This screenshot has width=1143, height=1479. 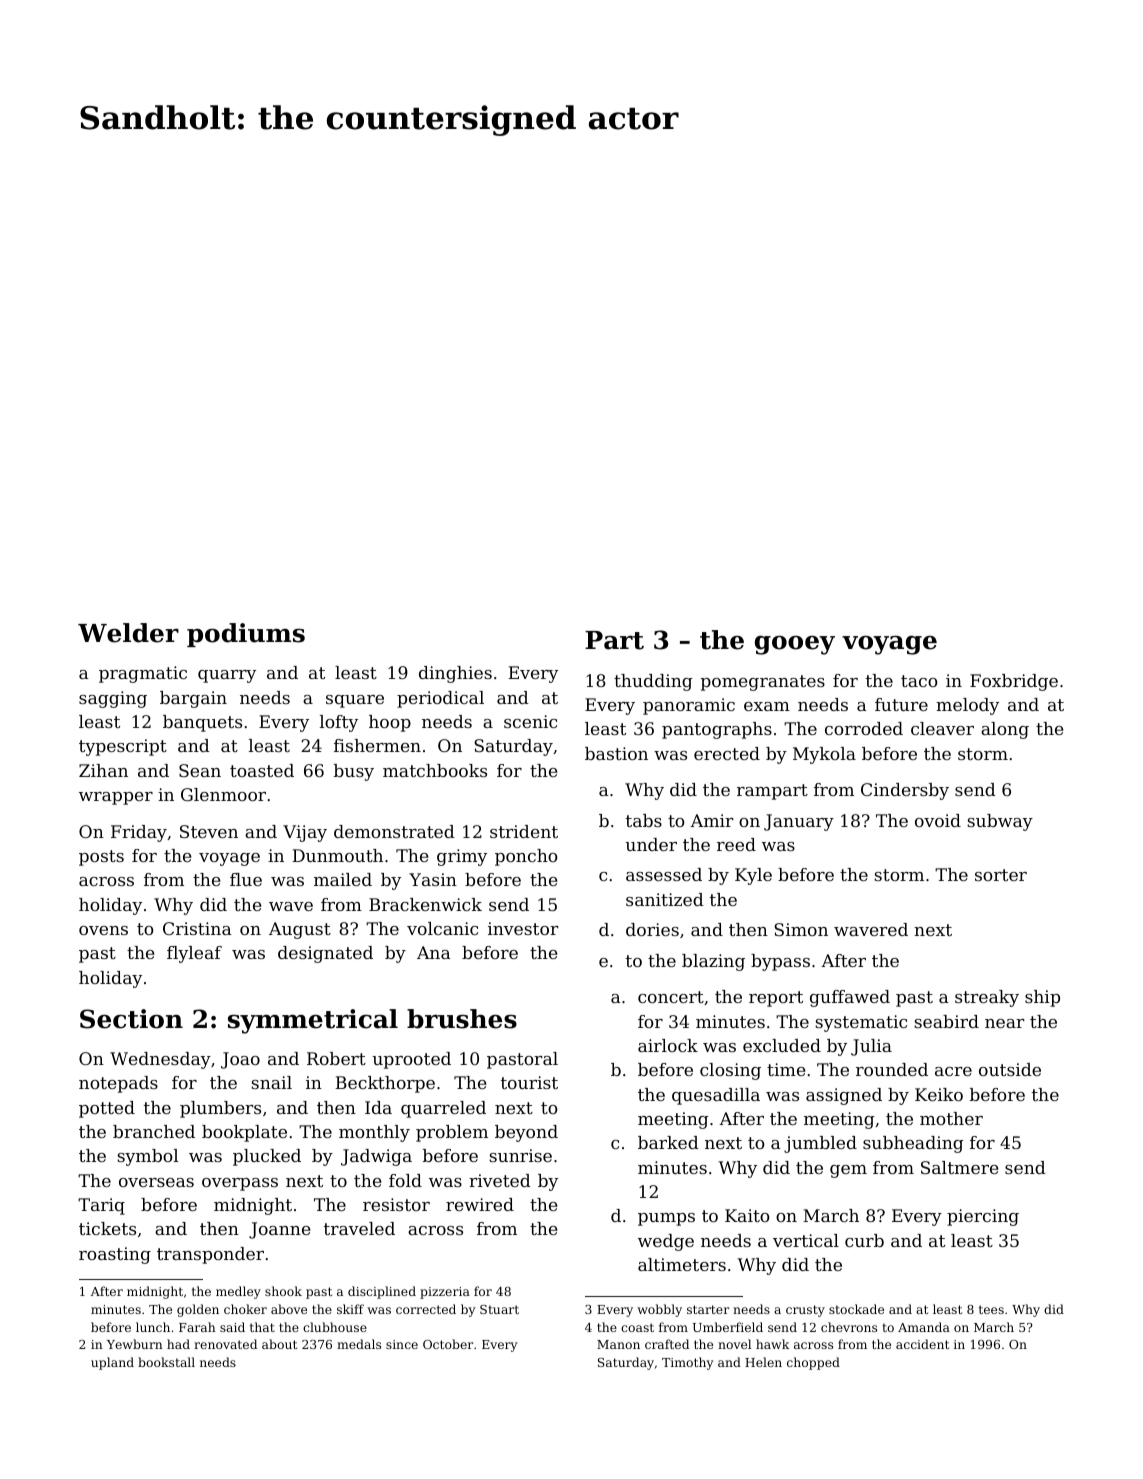 I want to click on sorter, so click(x=1001, y=875).
